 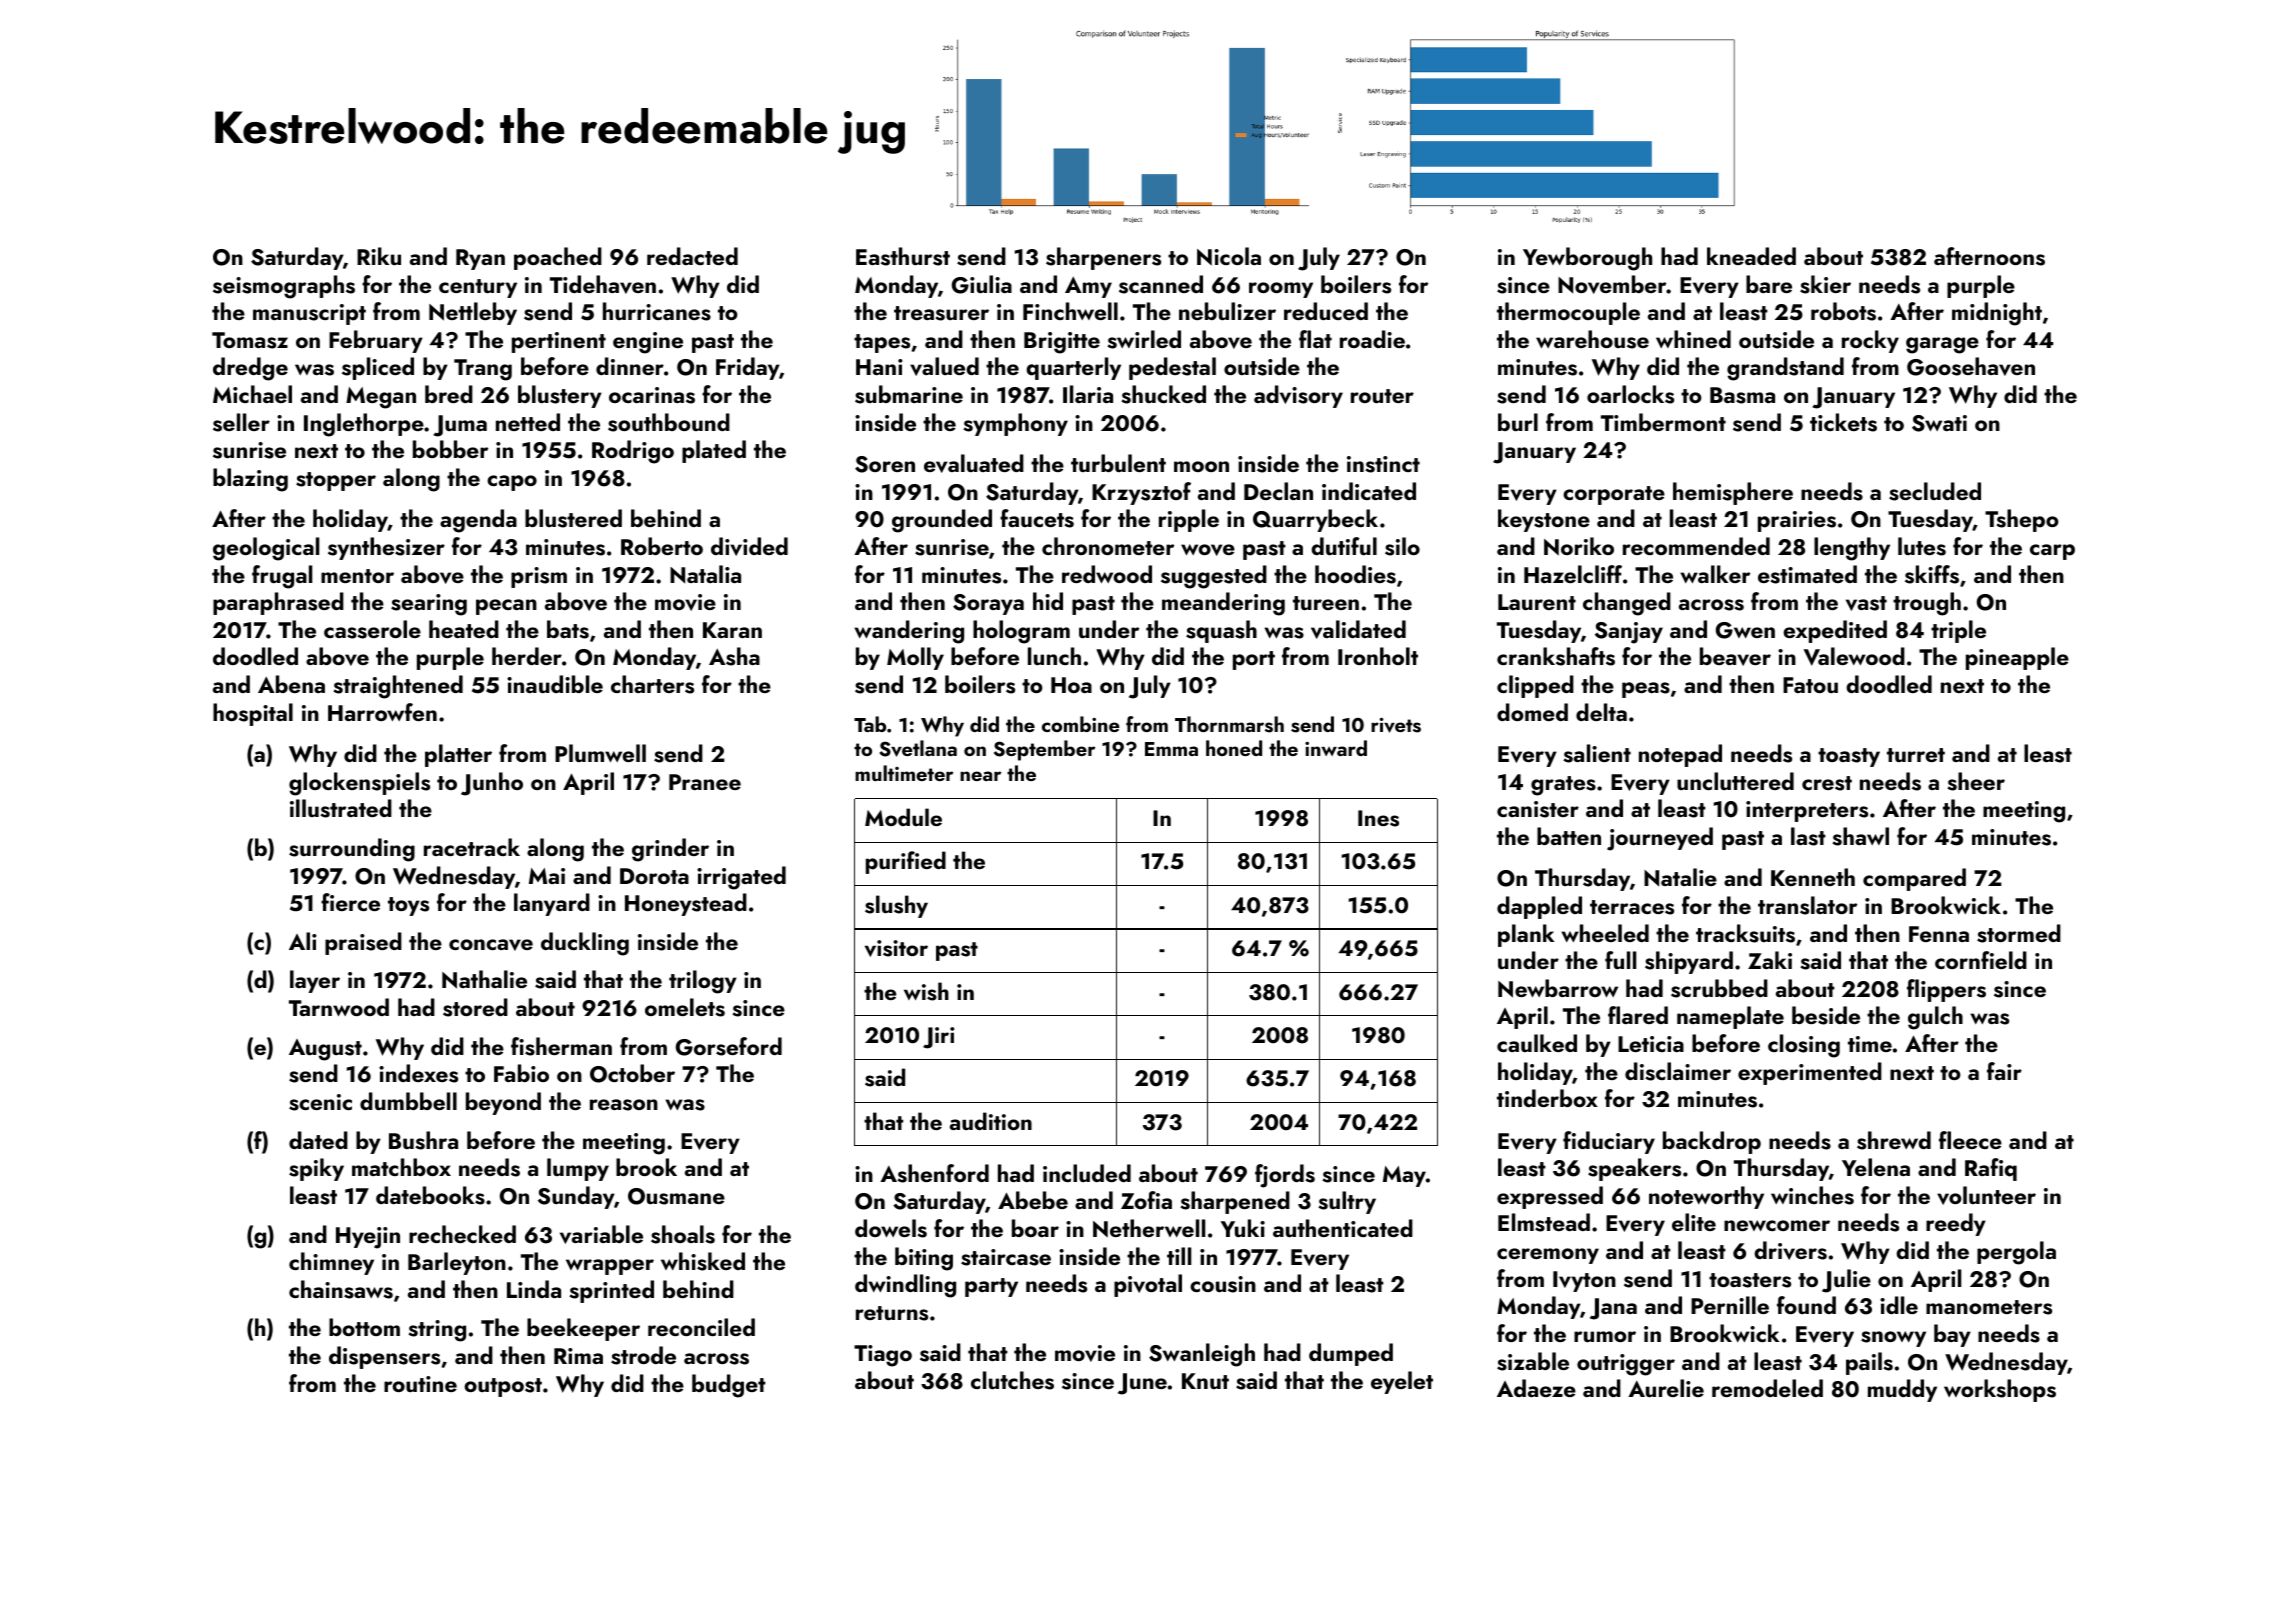 What do you see at coordinates (1939, 423) in the image?
I see `Swati` at bounding box center [1939, 423].
